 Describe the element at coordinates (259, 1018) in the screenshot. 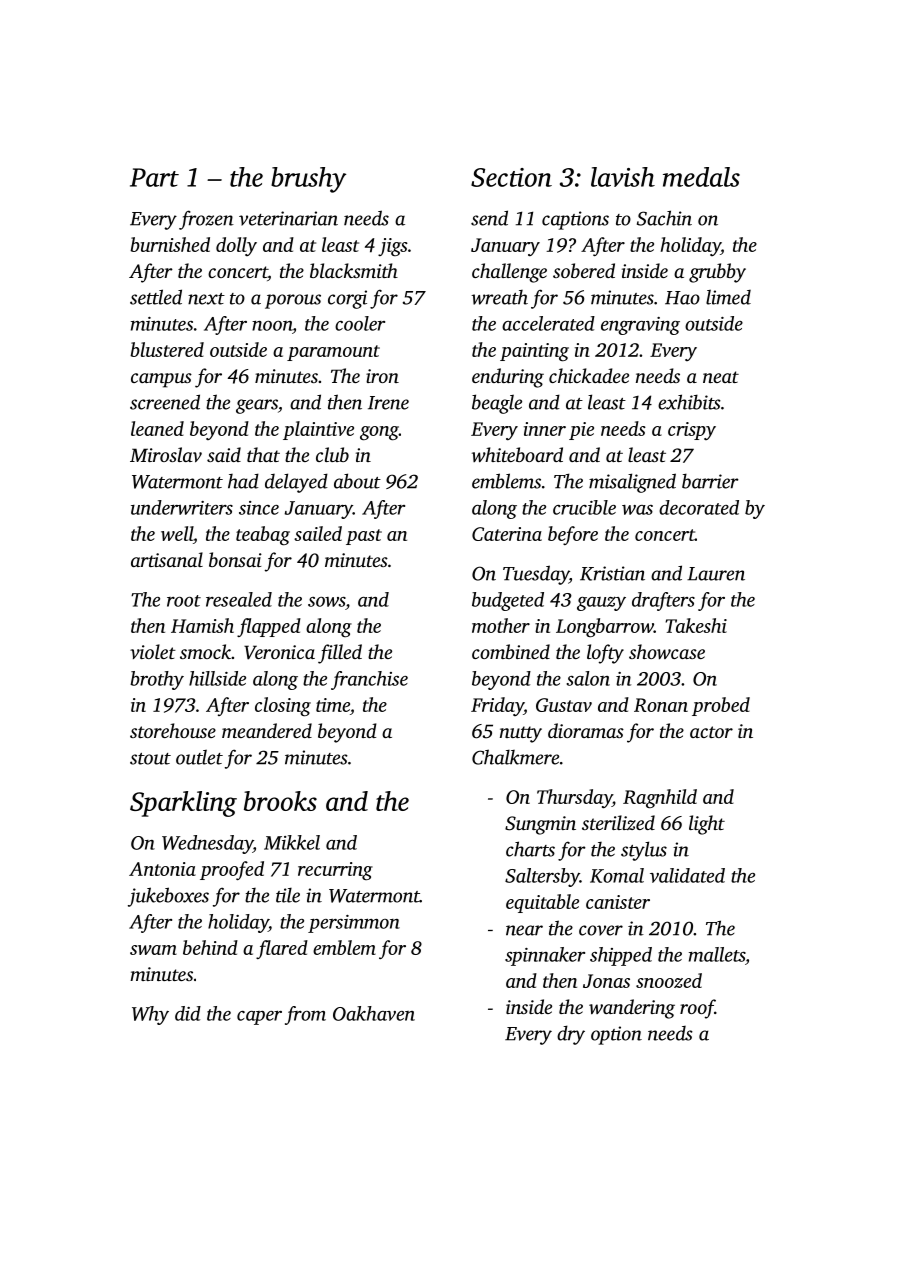

I see `caper` at that location.
